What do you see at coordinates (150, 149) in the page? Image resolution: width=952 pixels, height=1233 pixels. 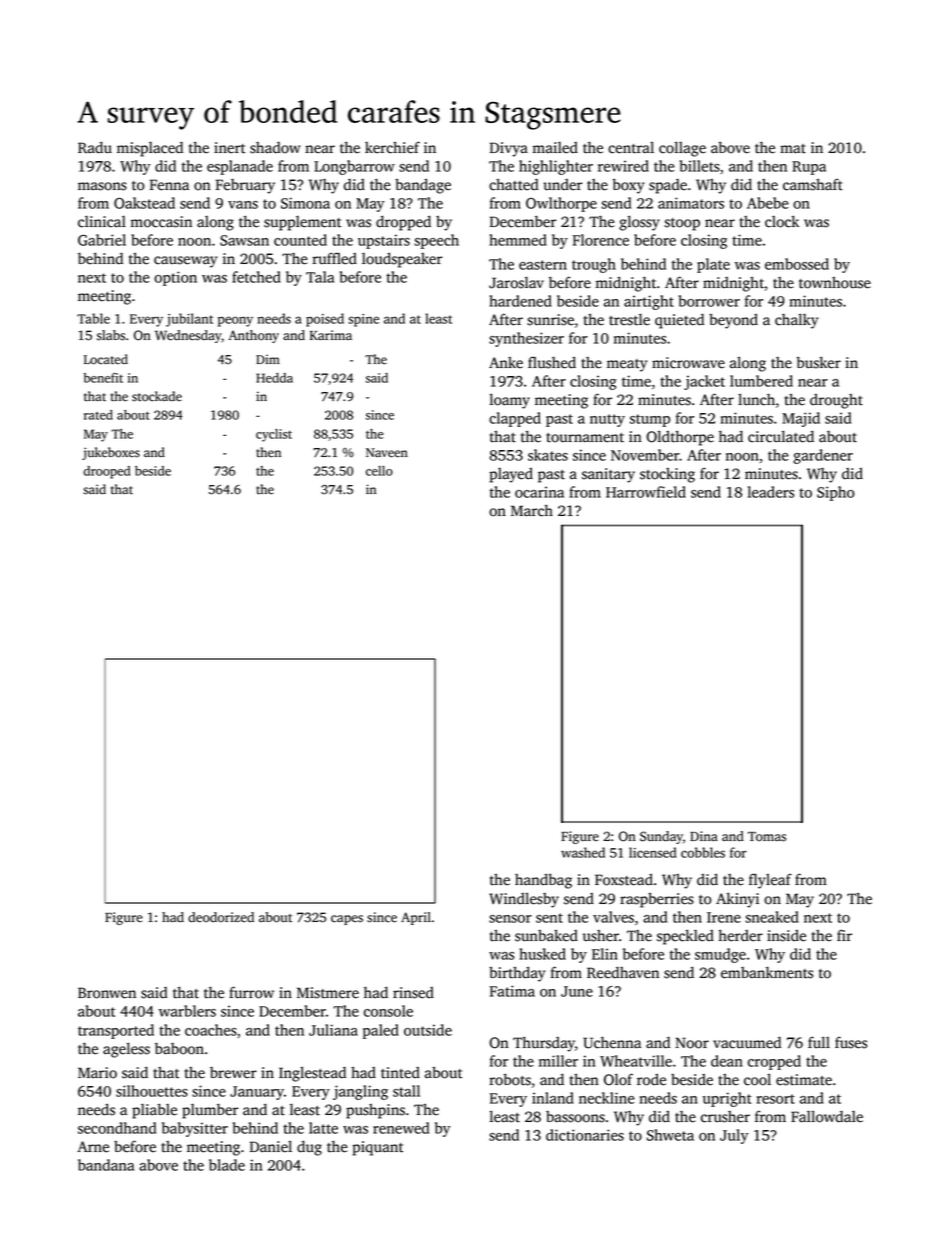 I see `misplaced` at bounding box center [150, 149].
